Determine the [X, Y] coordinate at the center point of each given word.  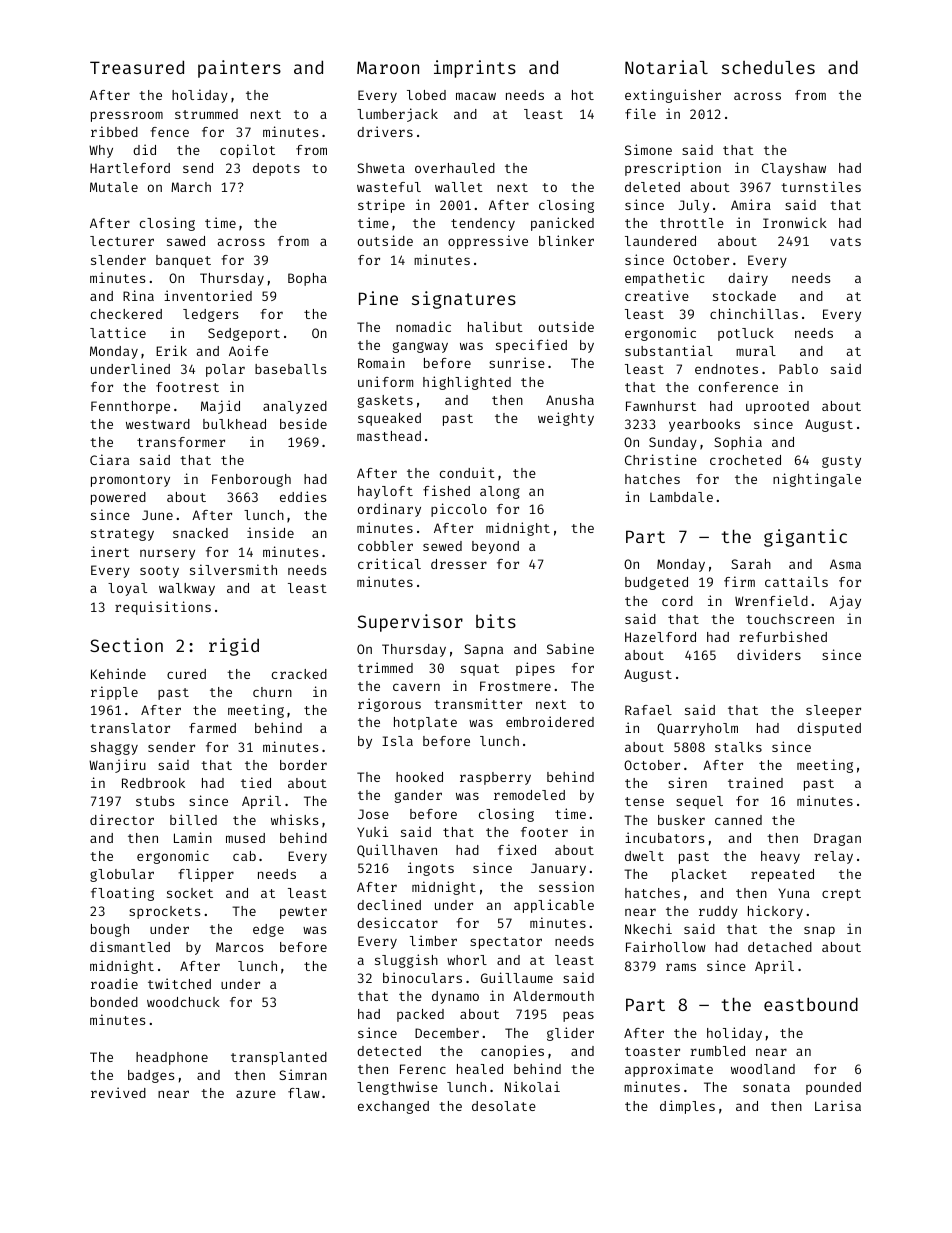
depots [276, 169]
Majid [220, 407]
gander [418, 796]
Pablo [798, 369]
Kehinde [118, 673]
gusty [841, 462]
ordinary [389, 510]
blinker [566, 240]
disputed [829, 729]
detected [389, 1051]
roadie [114, 983]
